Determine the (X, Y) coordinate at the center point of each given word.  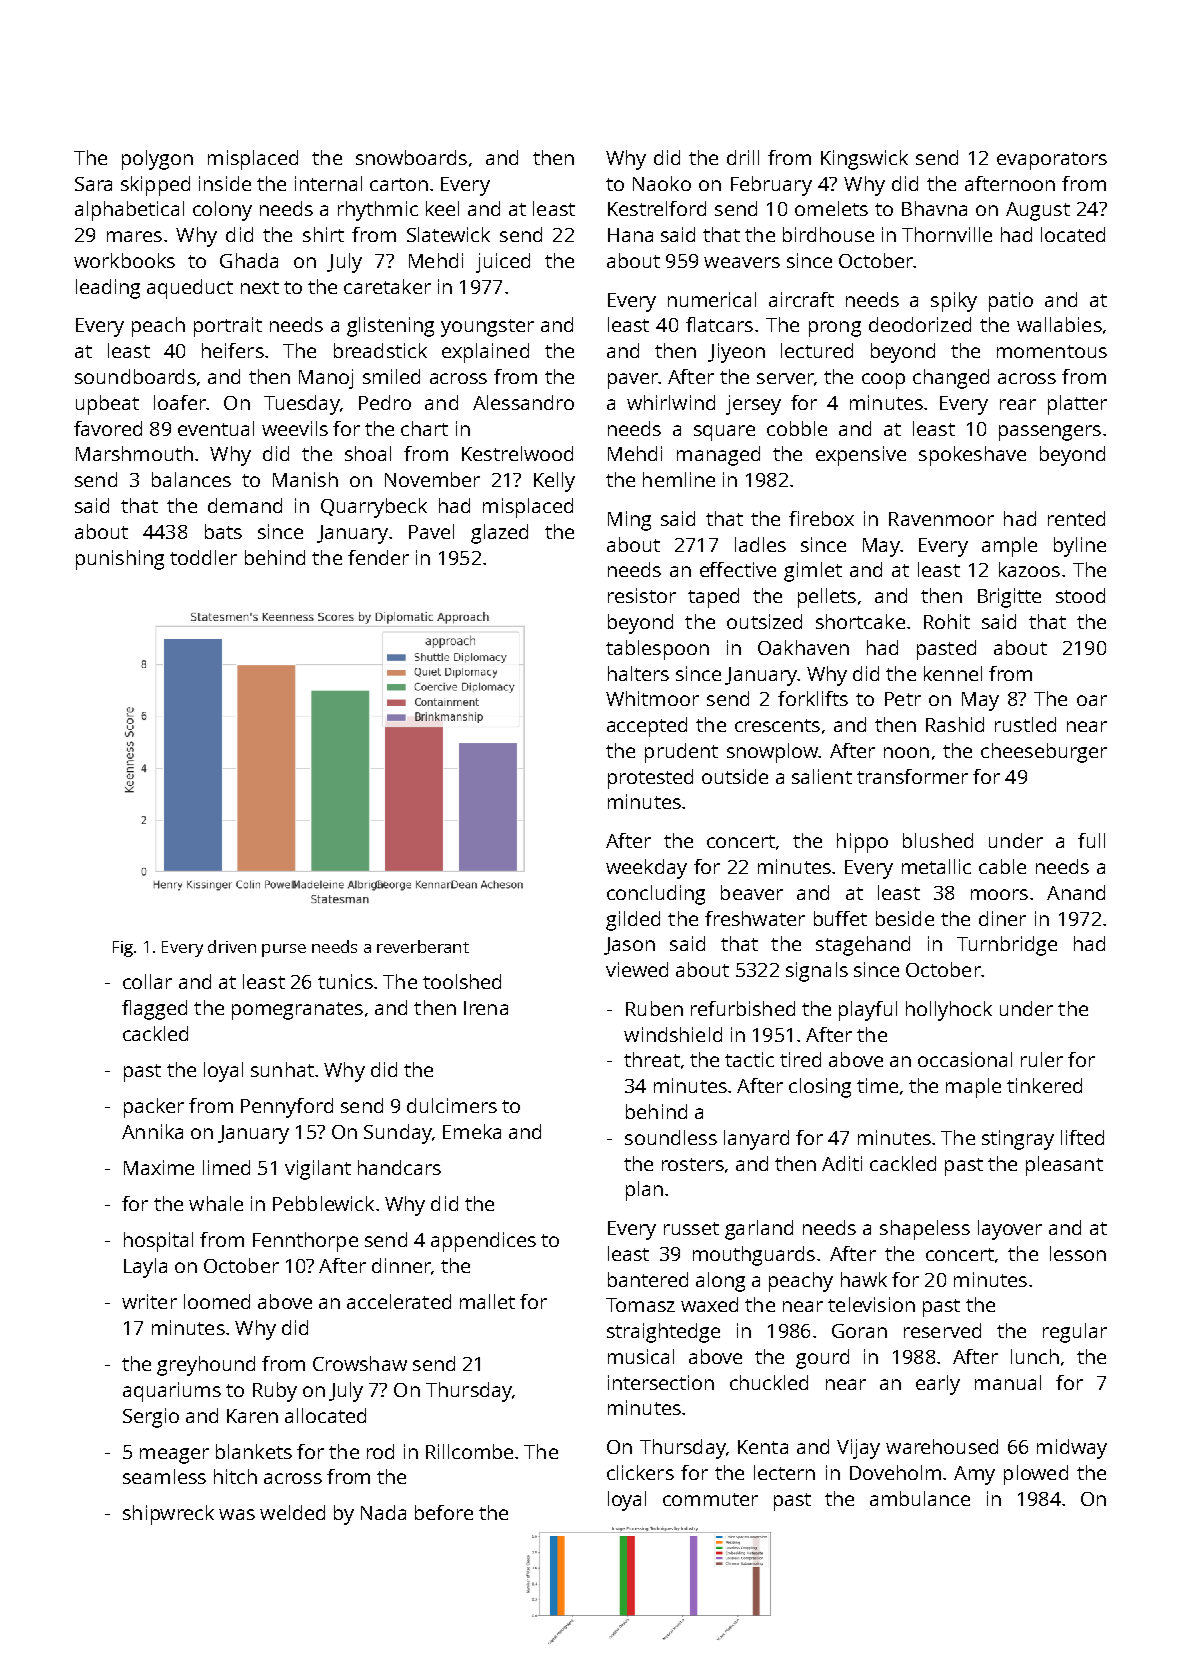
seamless (164, 1476)
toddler (203, 557)
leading (108, 289)
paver (633, 381)
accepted (647, 727)
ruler (1042, 1059)
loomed (217, 1301)
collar (147, 981)
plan (644, 1191)
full (1091, 840)
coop (883, 381)
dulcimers (452, 1105)
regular (1075, 1333)
